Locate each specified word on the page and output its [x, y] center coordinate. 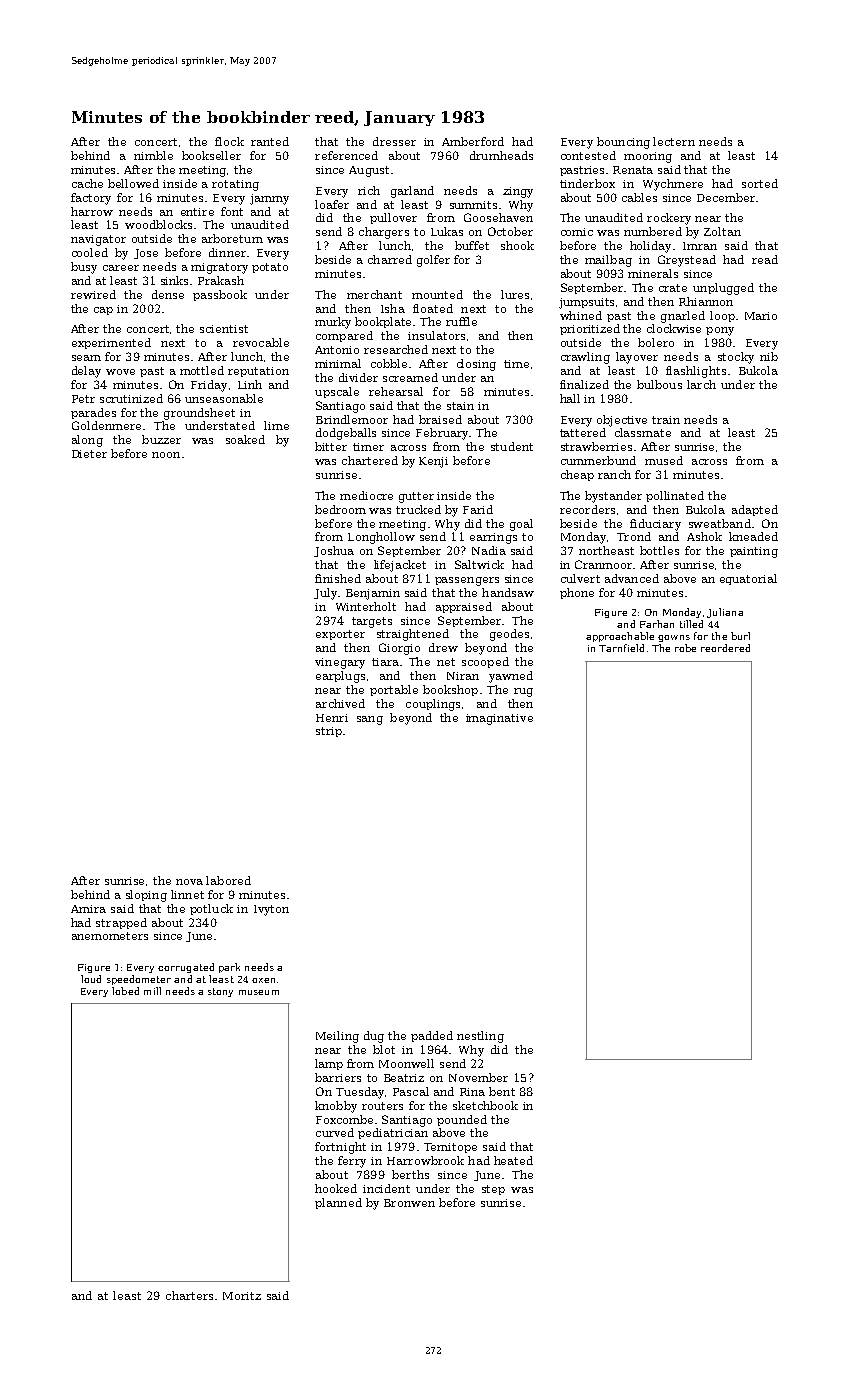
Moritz [242, 1296]
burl [740, 636]
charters [189, 1295]
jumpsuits [586, 303]
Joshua [334, 551]
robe [685, 648]
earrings [493, 538]
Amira [88, 909]
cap [103, 311]
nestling [480, 1037]
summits [473, 205]
